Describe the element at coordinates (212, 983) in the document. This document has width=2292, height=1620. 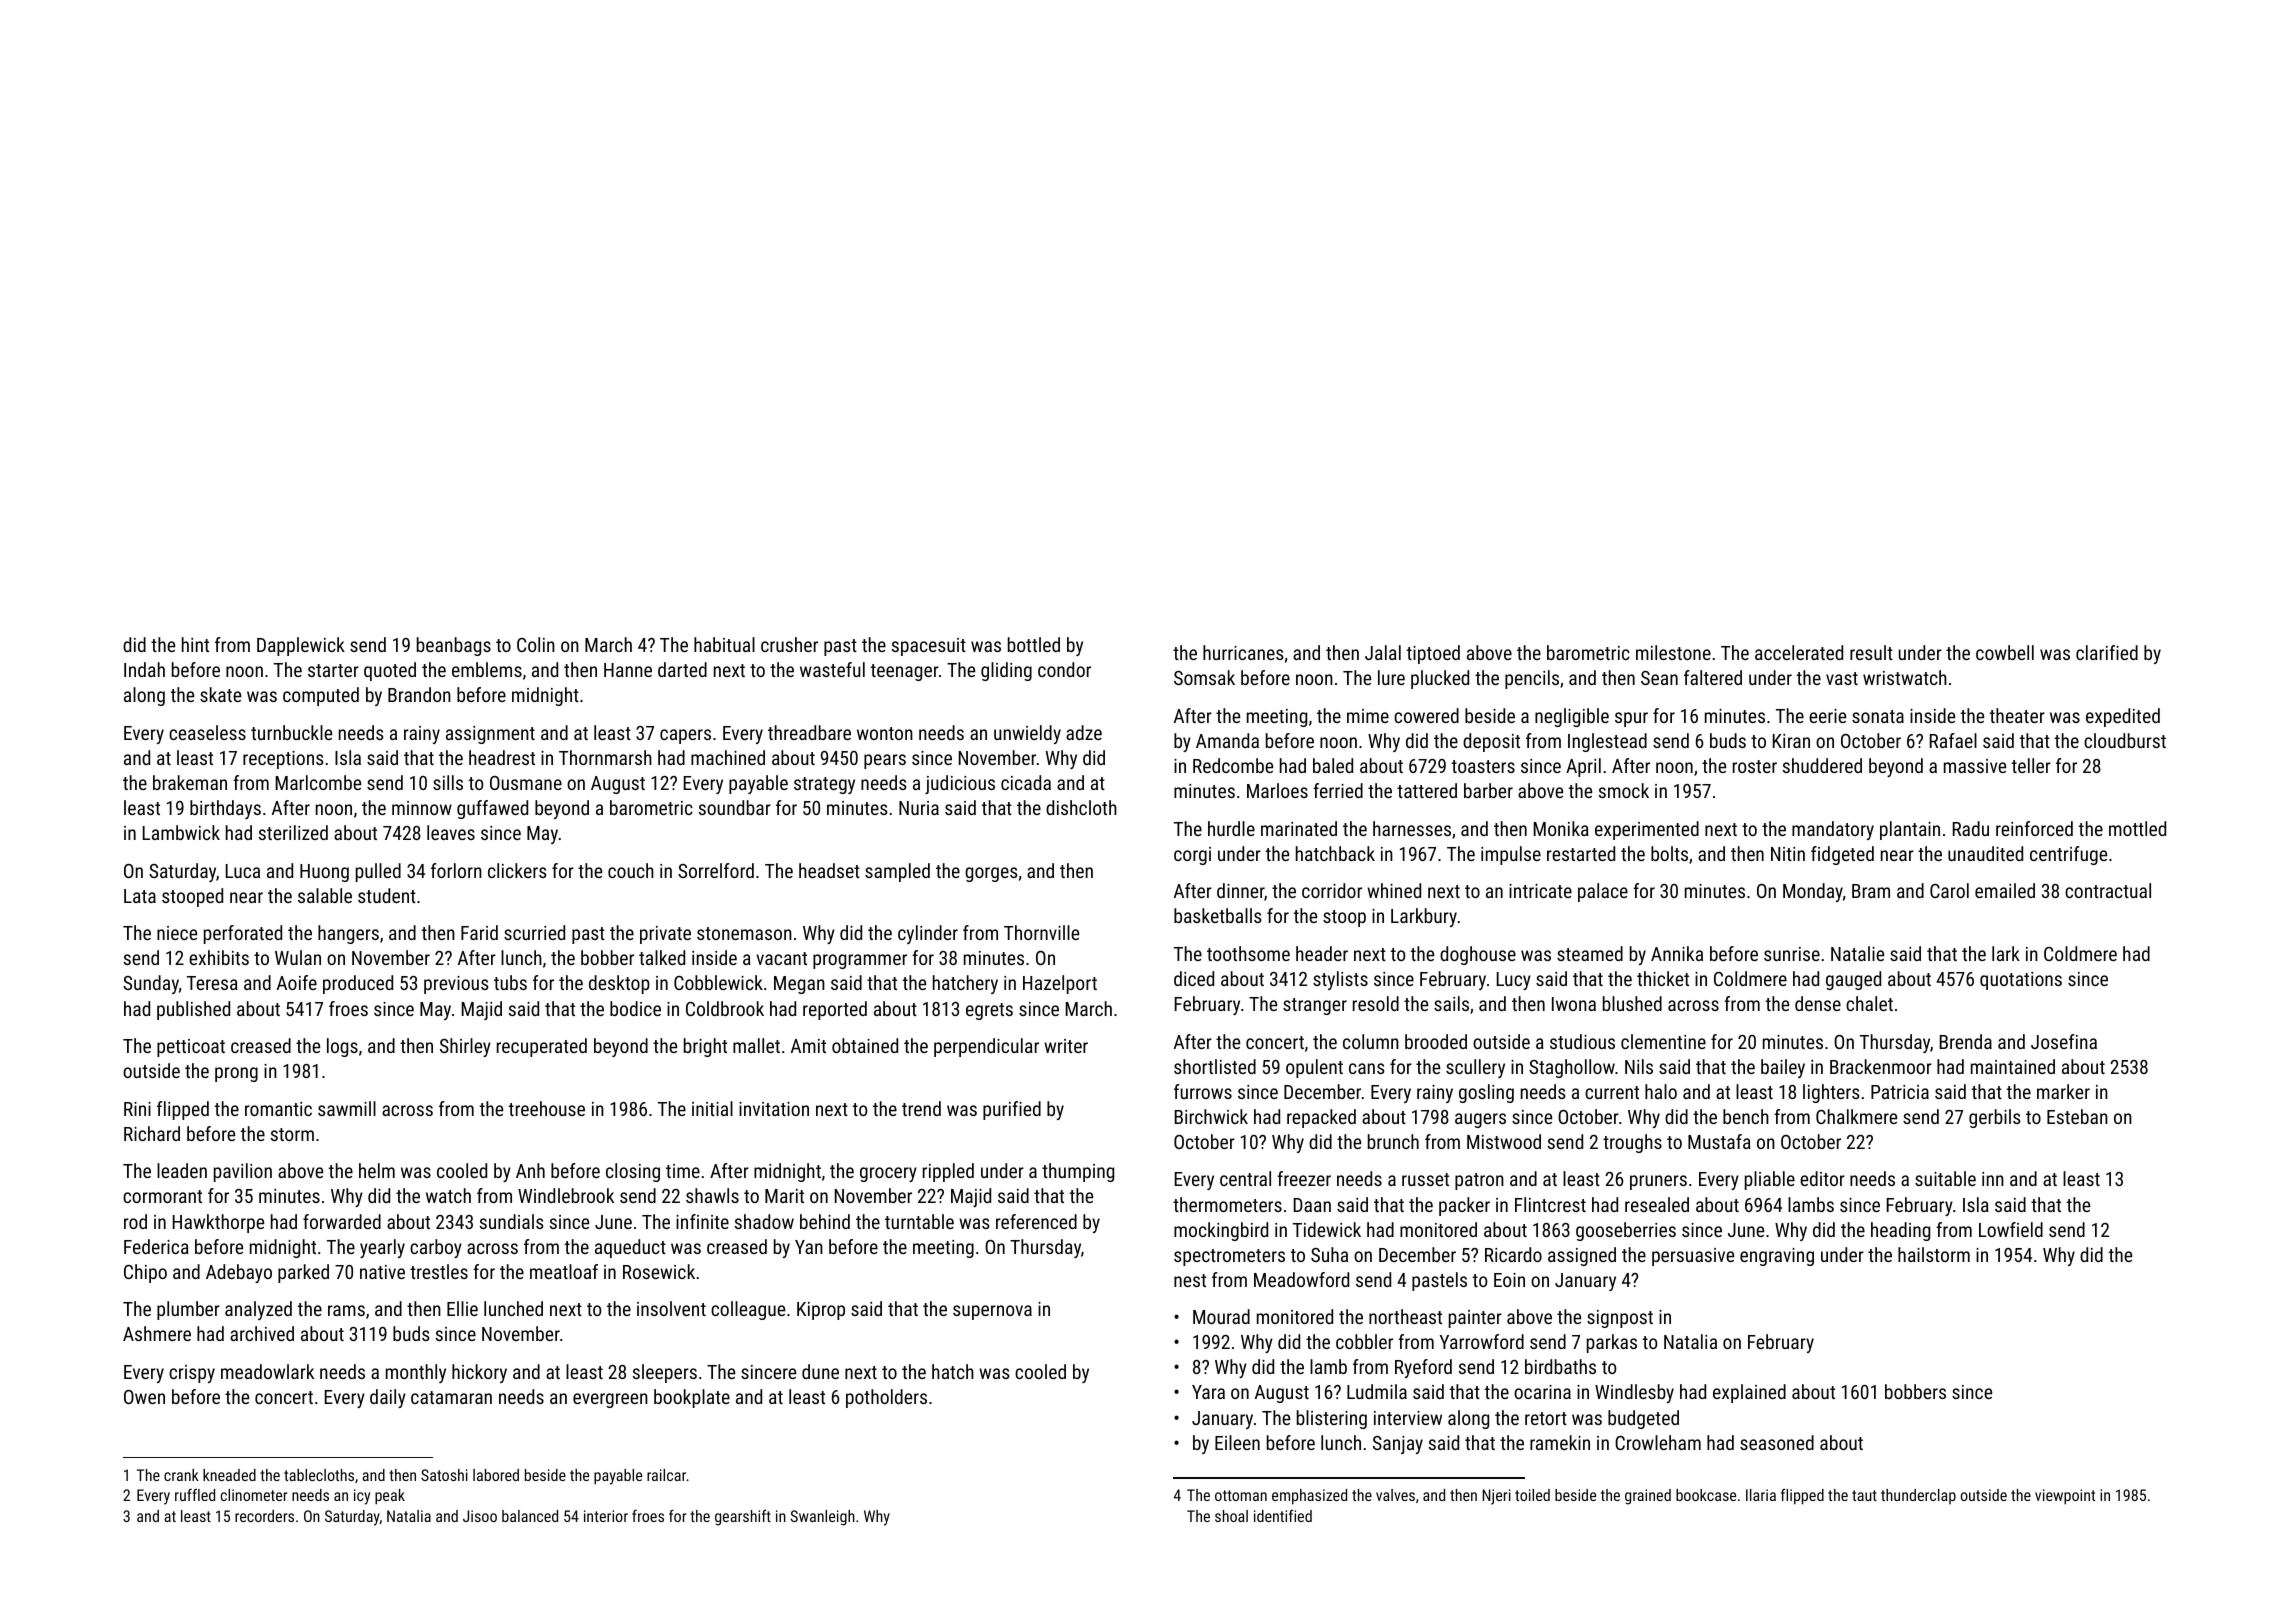
I see `Teresa` at that location.
